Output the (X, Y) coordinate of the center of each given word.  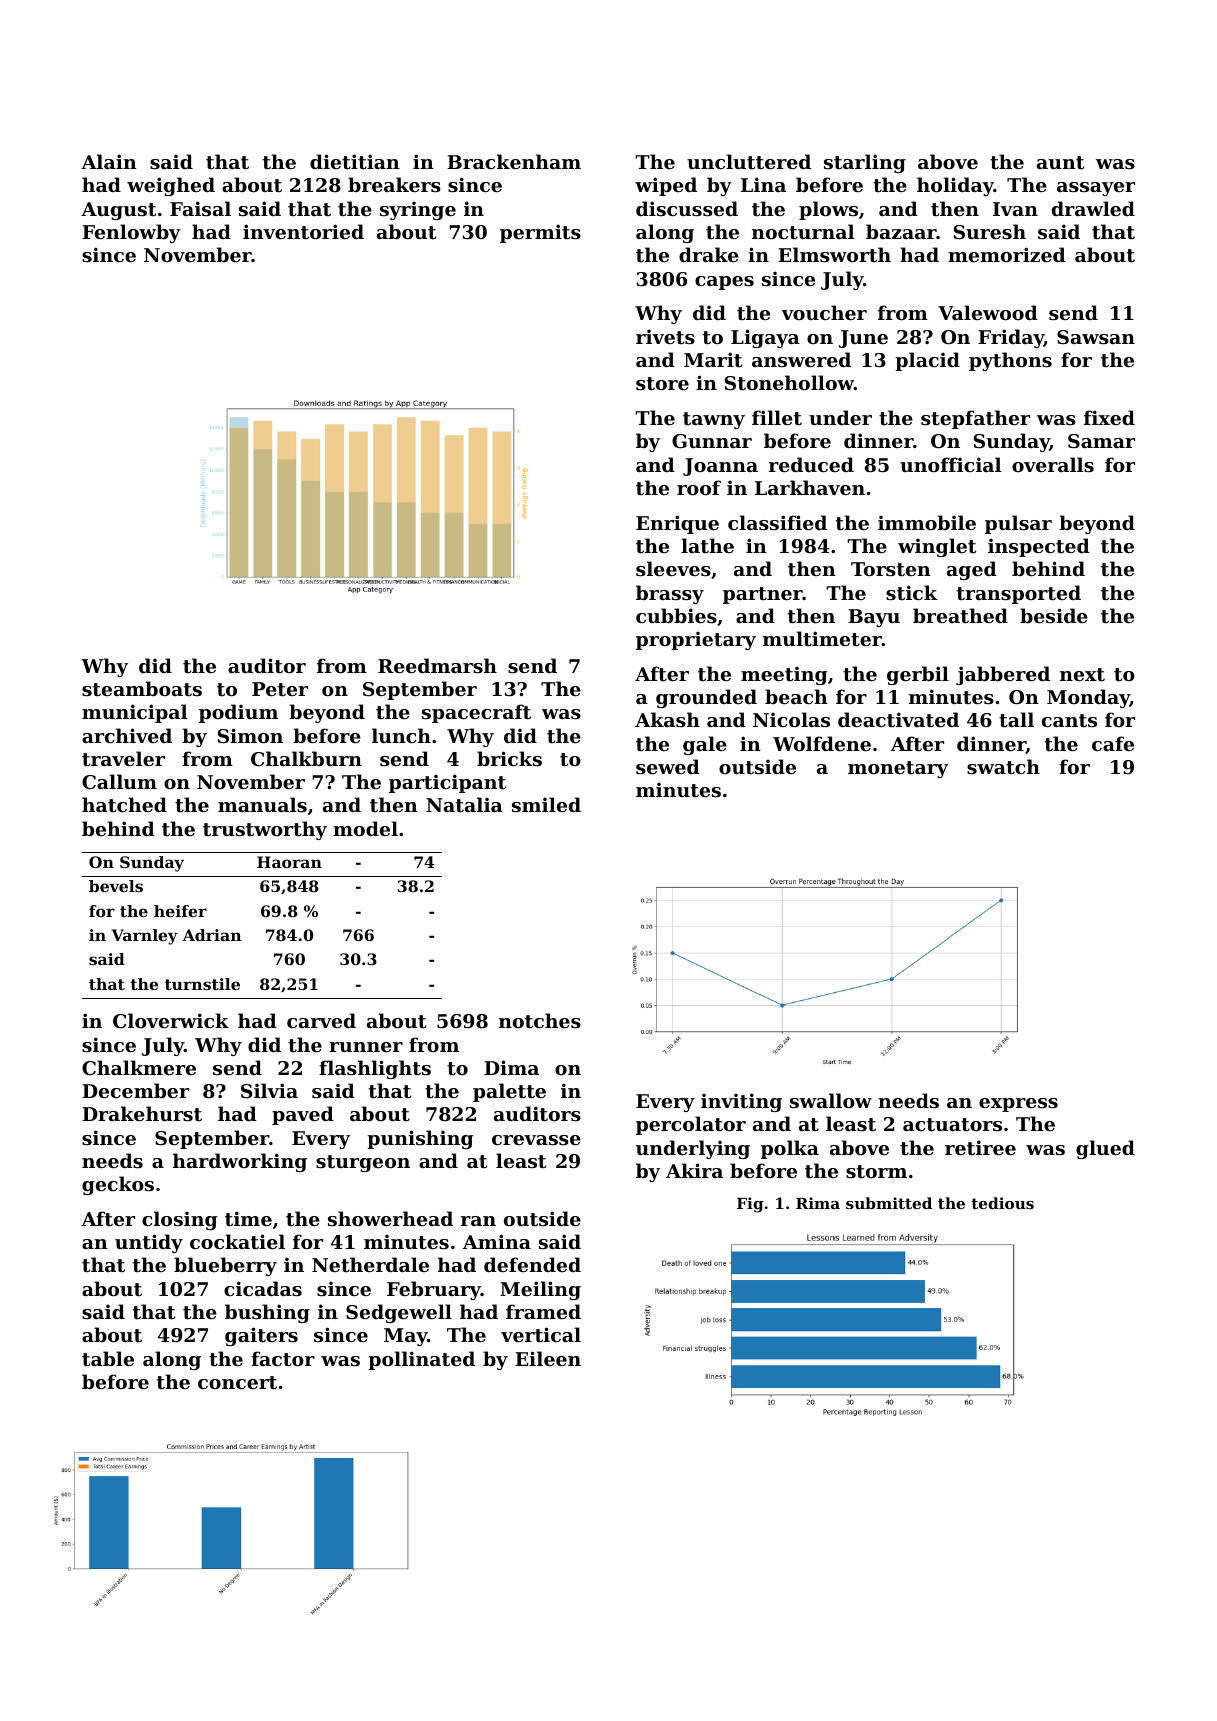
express (1018, 1105)
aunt (1060, 162)
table (108, 1358)
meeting (784, 675)
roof (699, 487)
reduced (811, 464)
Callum (119, 781)
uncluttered (749, 162)
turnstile (202, 984)
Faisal (200, 209)
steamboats (142, 689)
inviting (741, 1102)
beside (1054, 616)
